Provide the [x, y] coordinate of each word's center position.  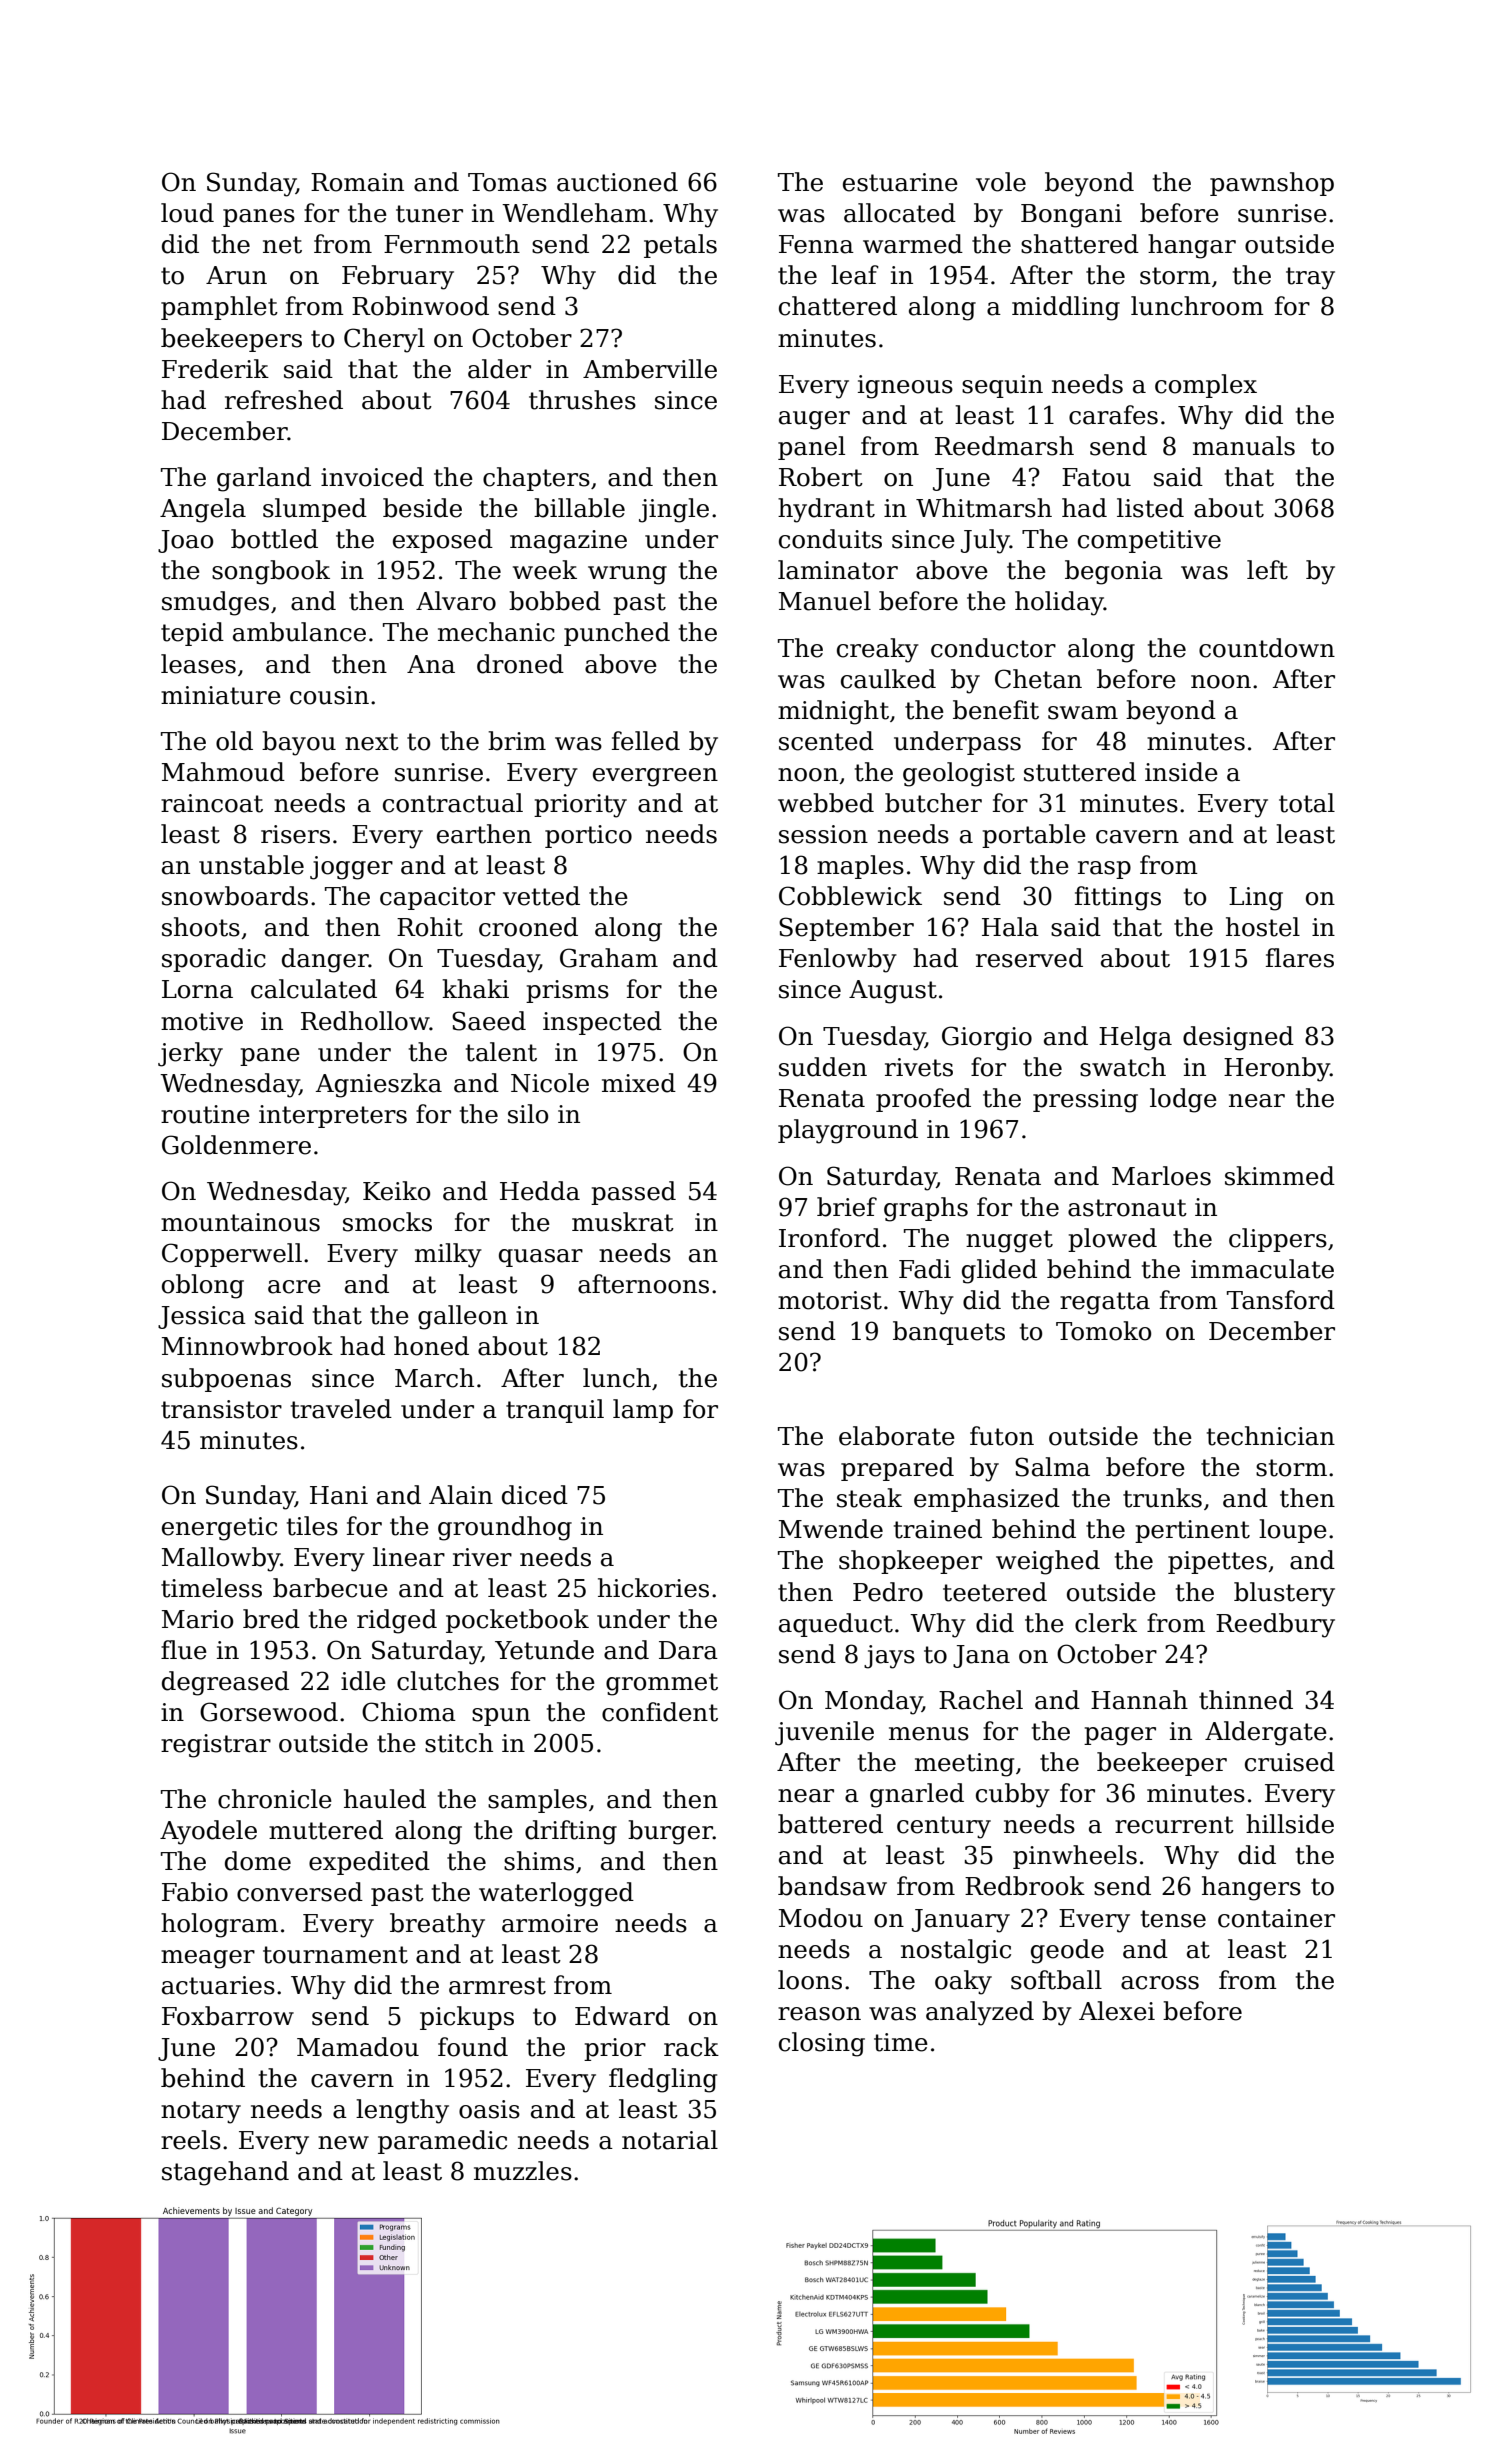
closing [822, 2044]
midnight [833, 712]
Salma [1052, 1467]
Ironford [829, 1238]
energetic [219, 1529]
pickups [467, 2018]
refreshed [284, 400]
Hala [1010, 927]
